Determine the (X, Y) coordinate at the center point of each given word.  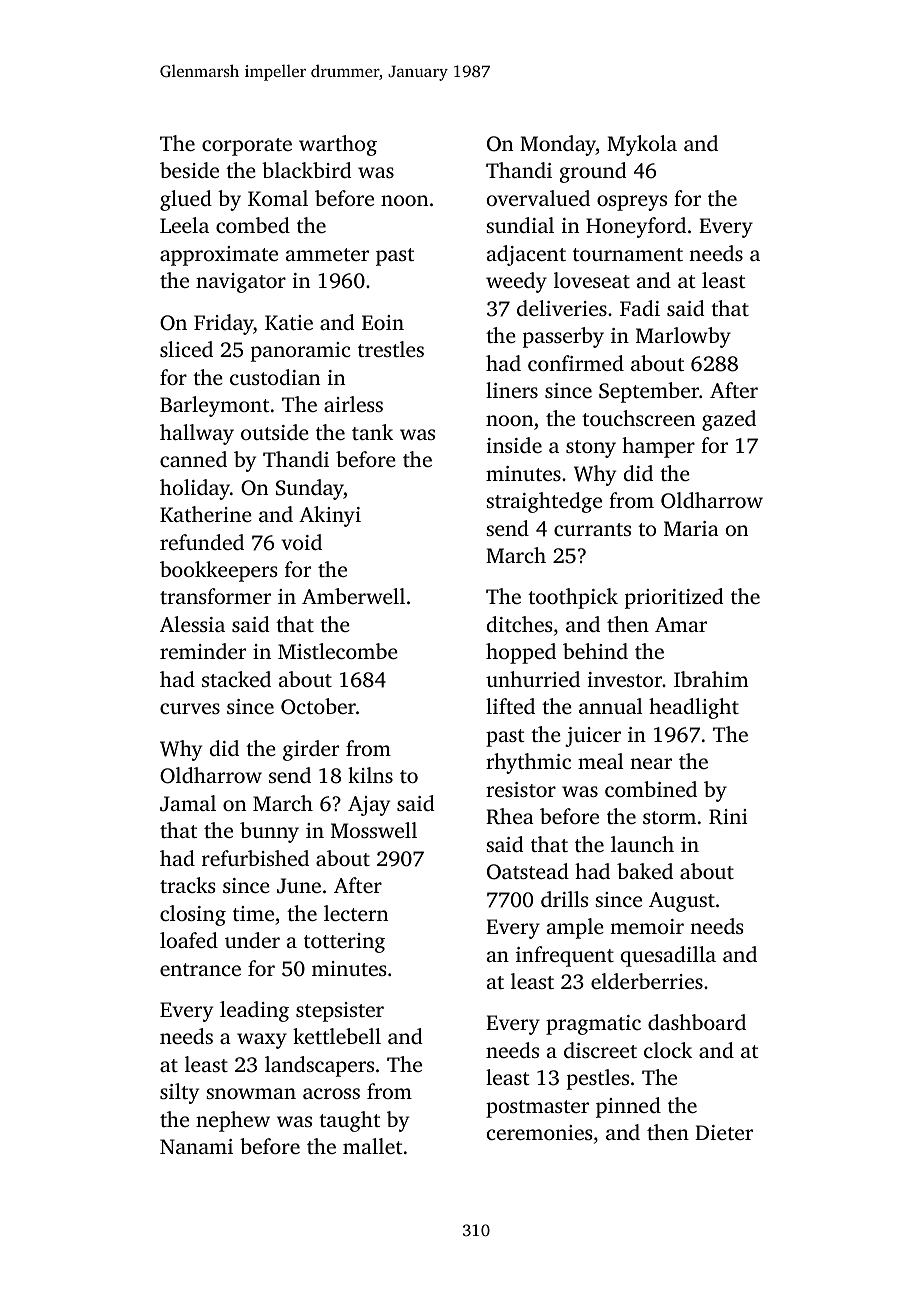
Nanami (196, 1146)
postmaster (537, 1109)
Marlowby (683, 337)
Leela (184, 225)
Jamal (188, 803)
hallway (197, 434)
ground (593, 172)
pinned (628, 1107)
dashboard (697, 1022)
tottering (344, 943)
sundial (520, 225)
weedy (516, 282)
